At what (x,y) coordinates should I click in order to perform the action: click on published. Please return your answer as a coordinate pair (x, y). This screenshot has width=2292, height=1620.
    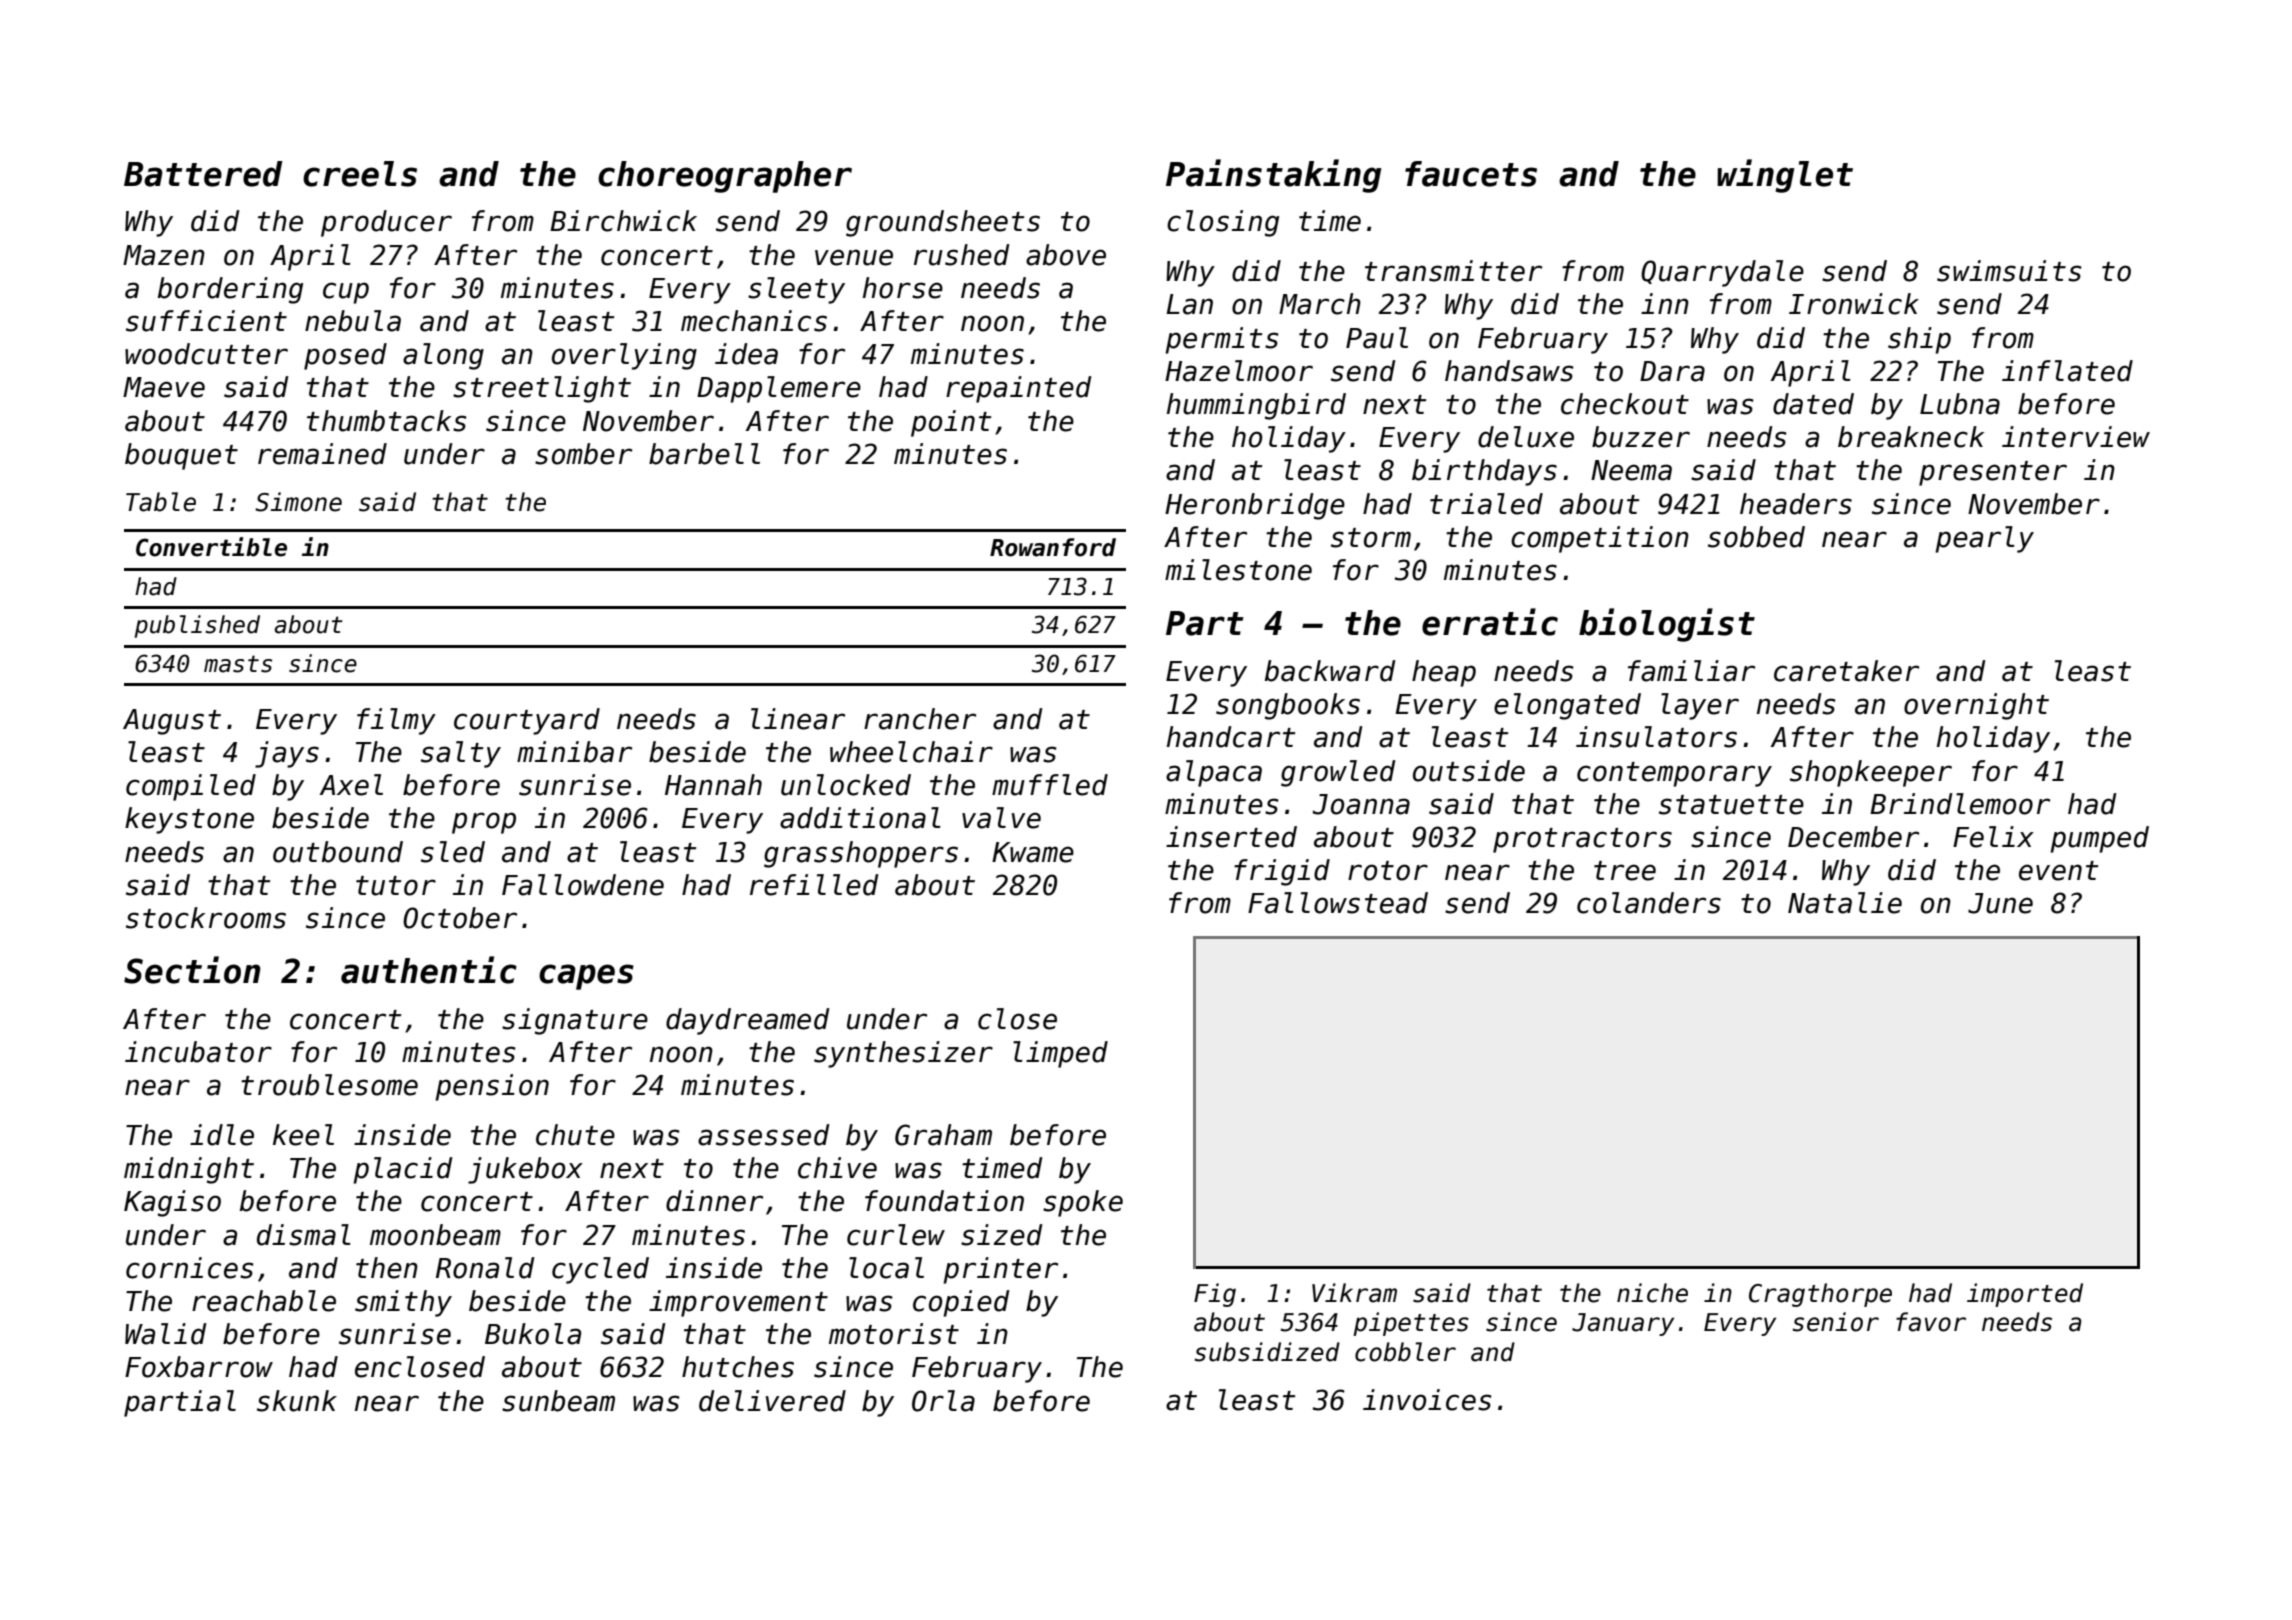
    Looking at the image, I should click on (197, 626).
